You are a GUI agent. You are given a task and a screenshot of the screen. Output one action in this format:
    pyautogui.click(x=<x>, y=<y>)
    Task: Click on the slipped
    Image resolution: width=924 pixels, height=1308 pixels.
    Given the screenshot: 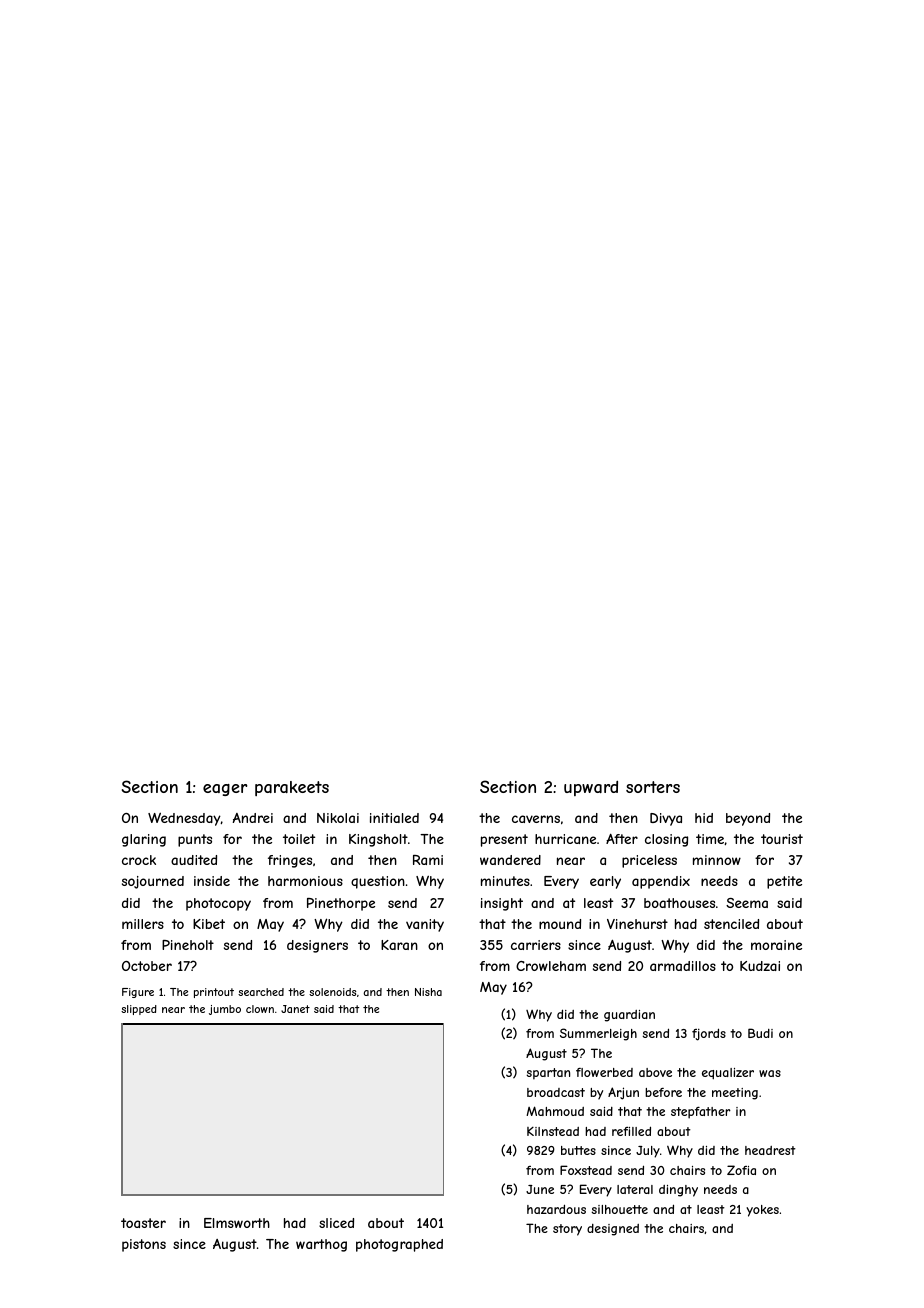 What is the action you would take?
    pyautogui.click(x=139, y=1010)
